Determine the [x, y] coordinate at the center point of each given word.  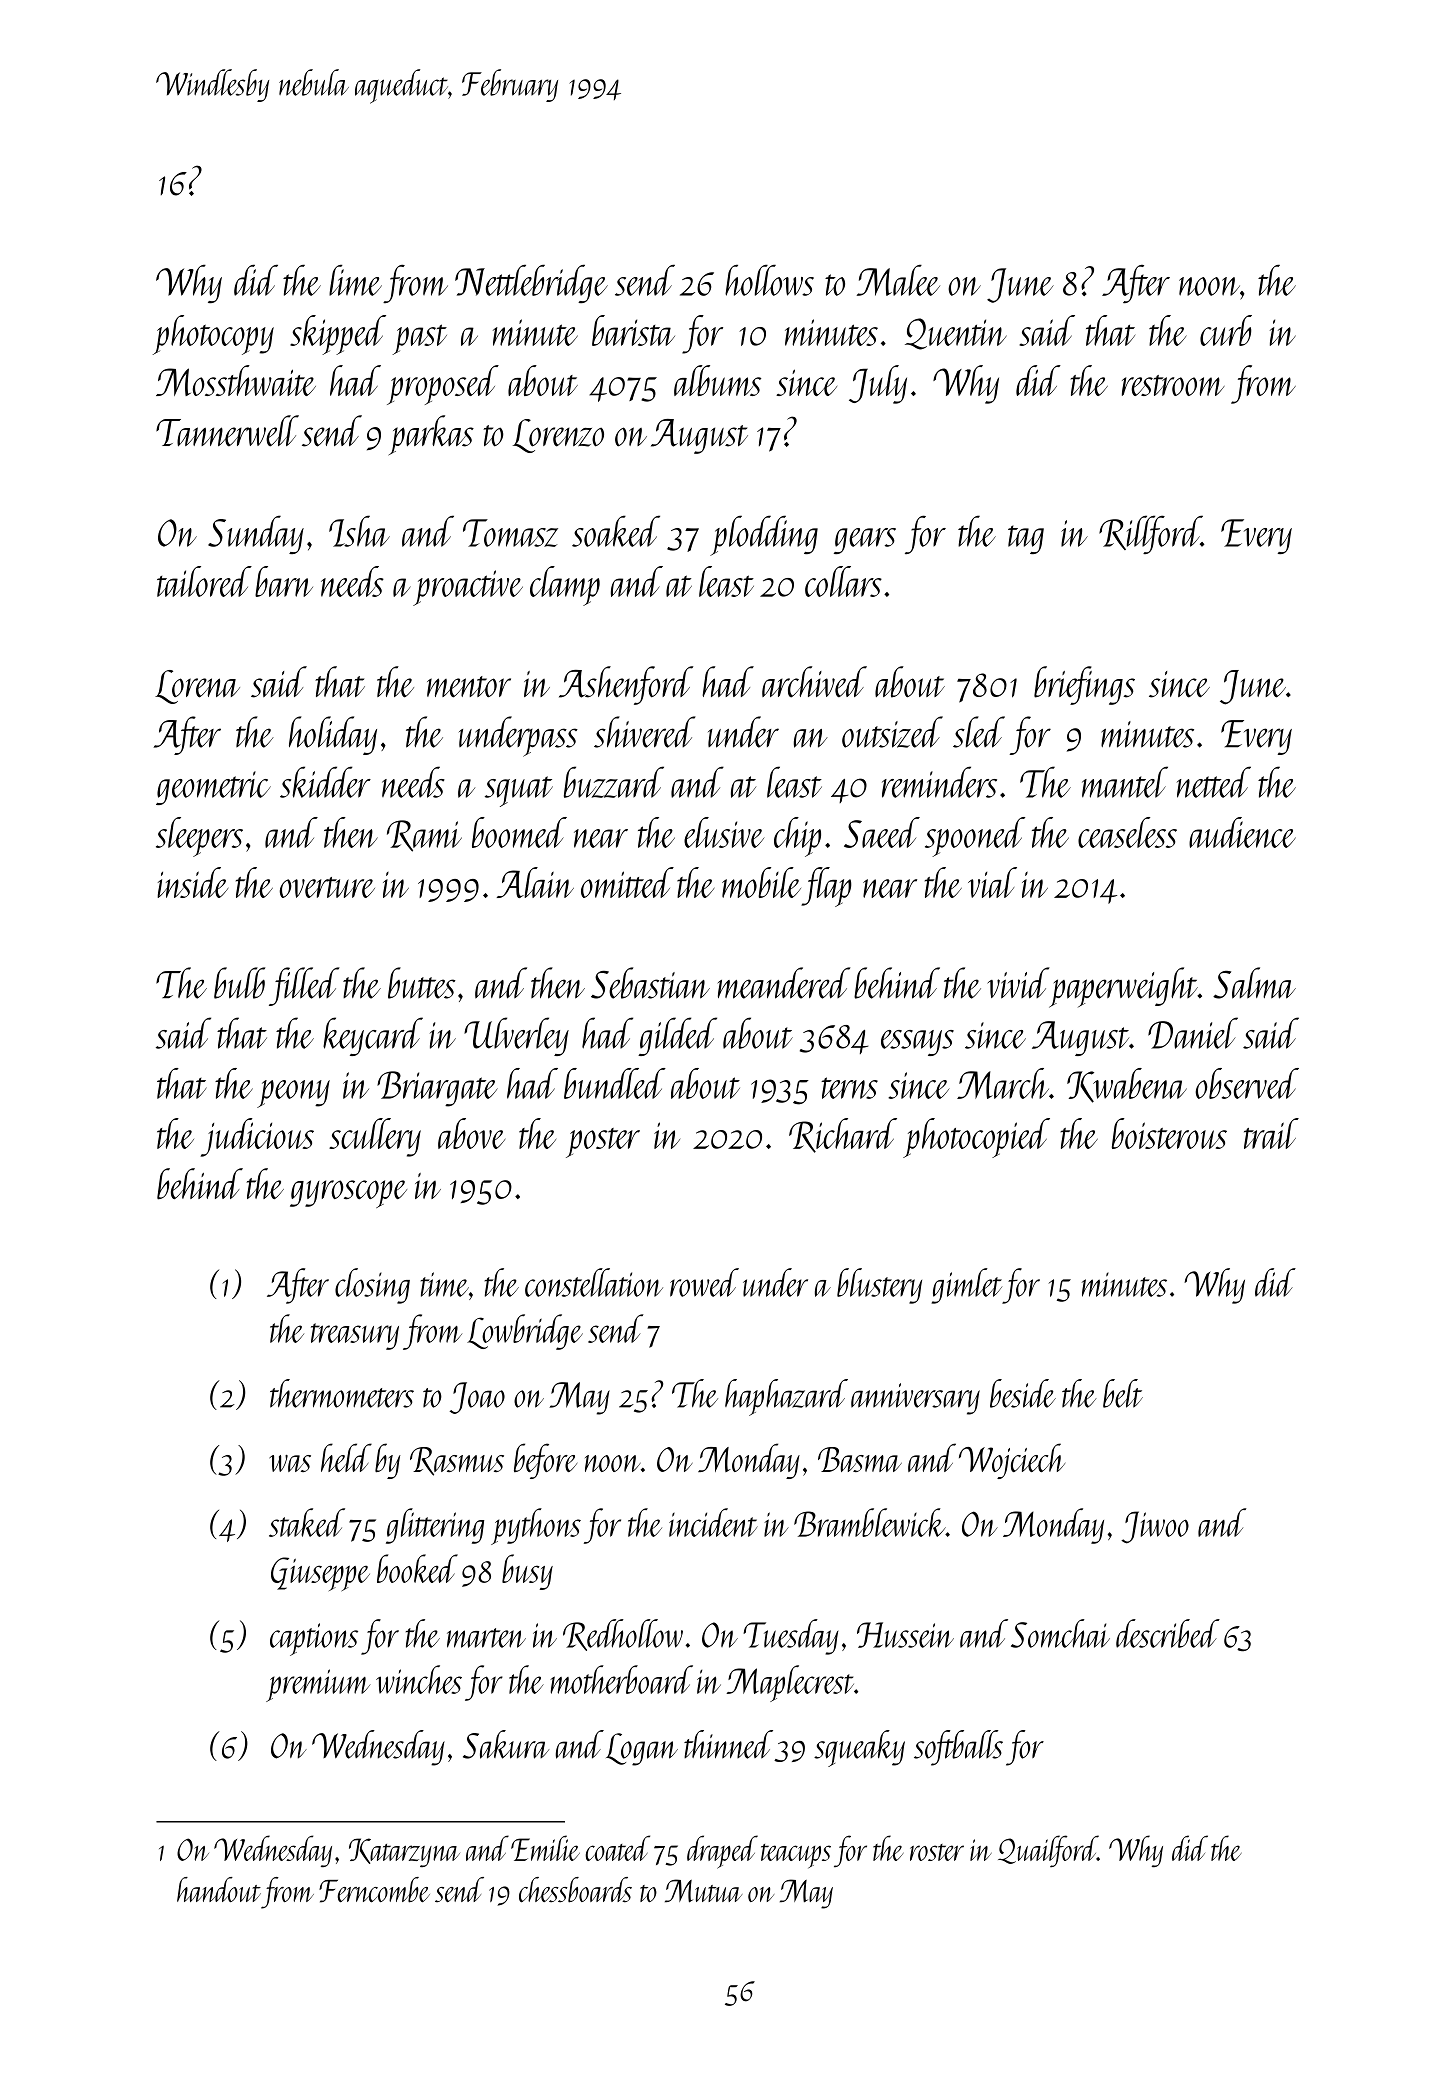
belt [1123, 1393]
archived [814, 682]
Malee [898, 280]
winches [419, 1679]
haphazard [786, 1397]
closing [372, 1286]
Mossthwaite [236, 380]
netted [1214, 782]
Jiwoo [1155, 1527]
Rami [424, 836]
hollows [769, 280]
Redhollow [623, 1635]
